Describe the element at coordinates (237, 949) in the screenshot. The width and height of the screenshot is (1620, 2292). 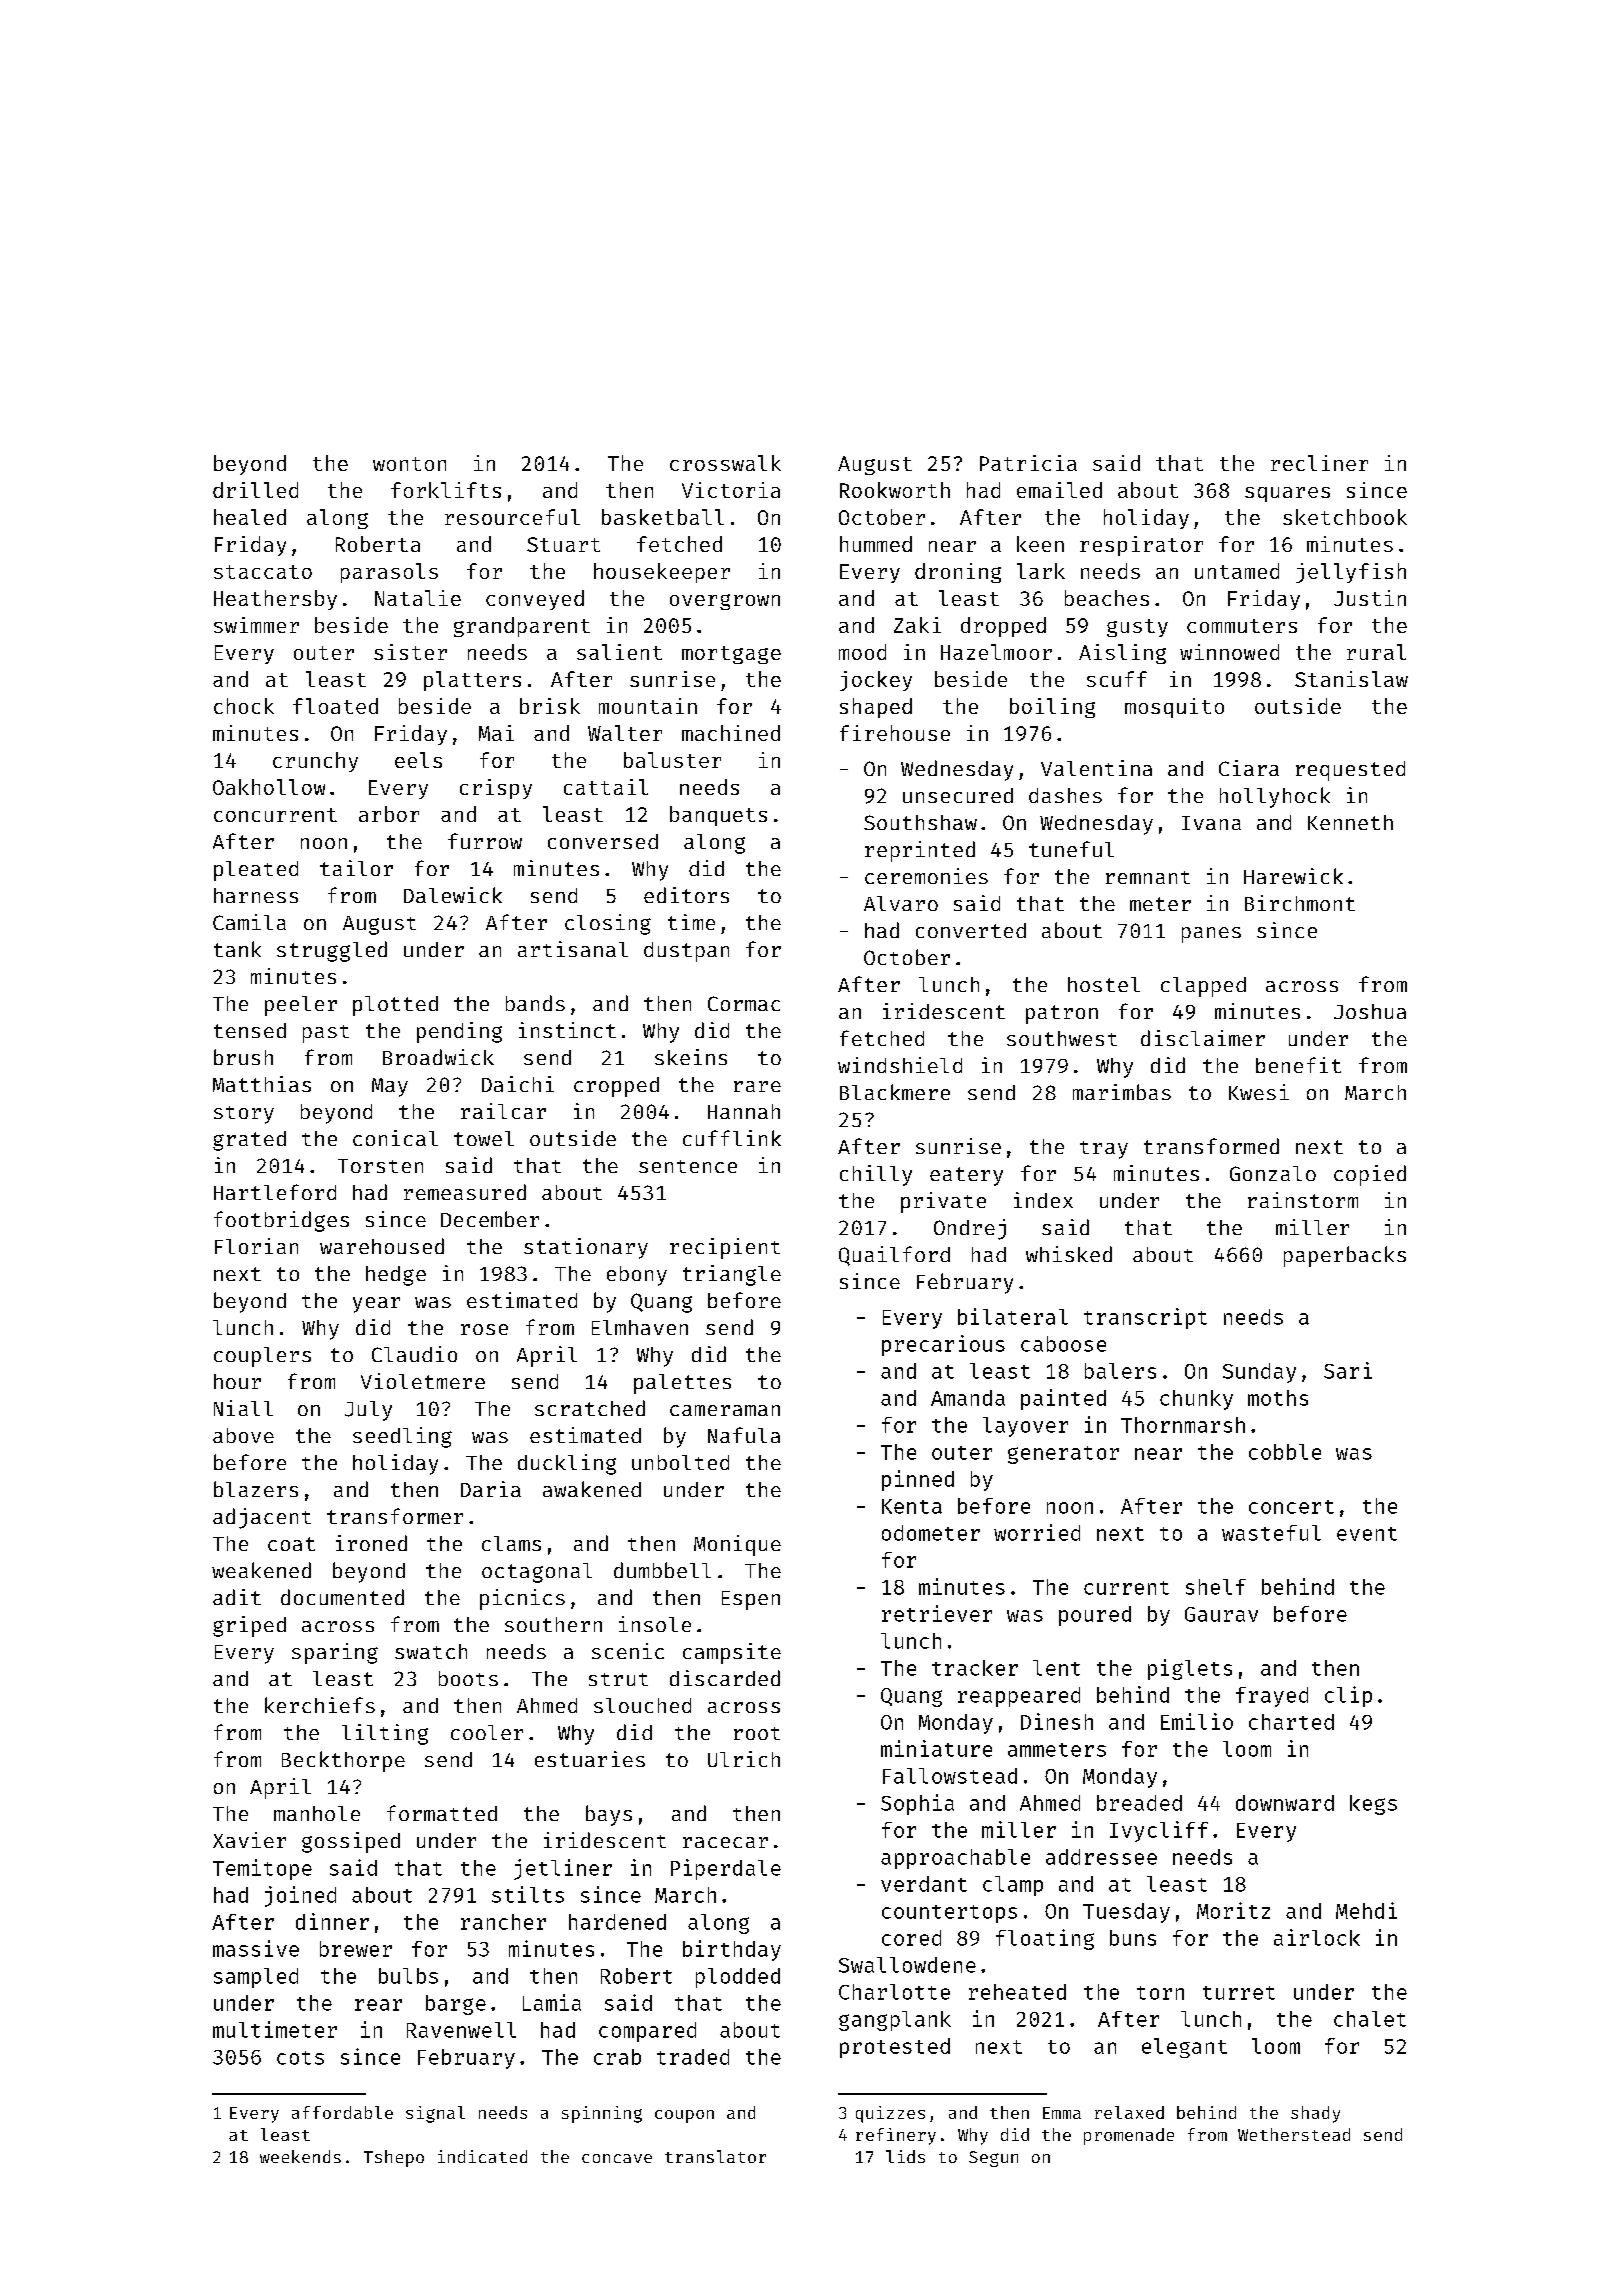
I see `tank` at that location.
